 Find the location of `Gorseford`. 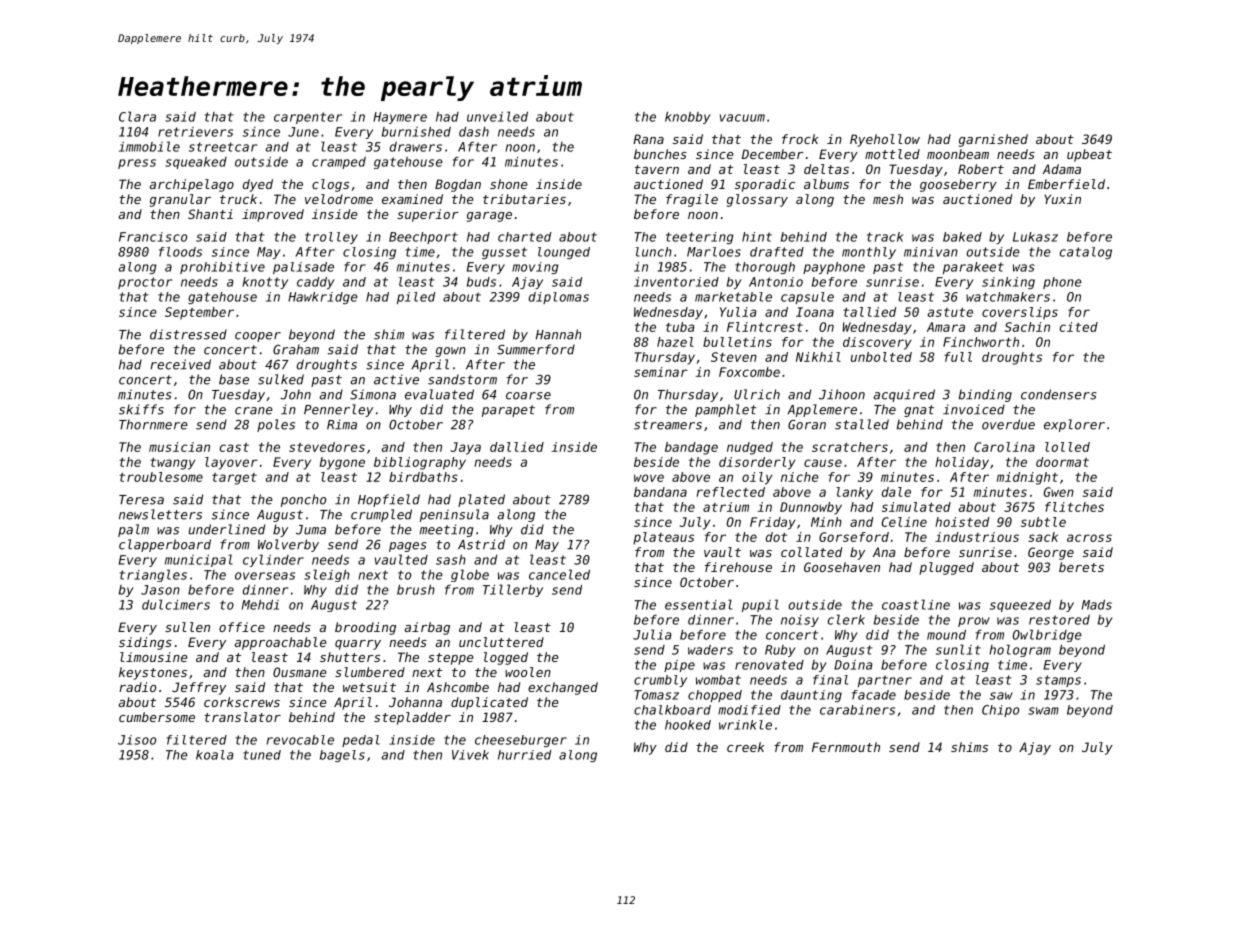

Gorseford is located at coordinates (854, 537).
